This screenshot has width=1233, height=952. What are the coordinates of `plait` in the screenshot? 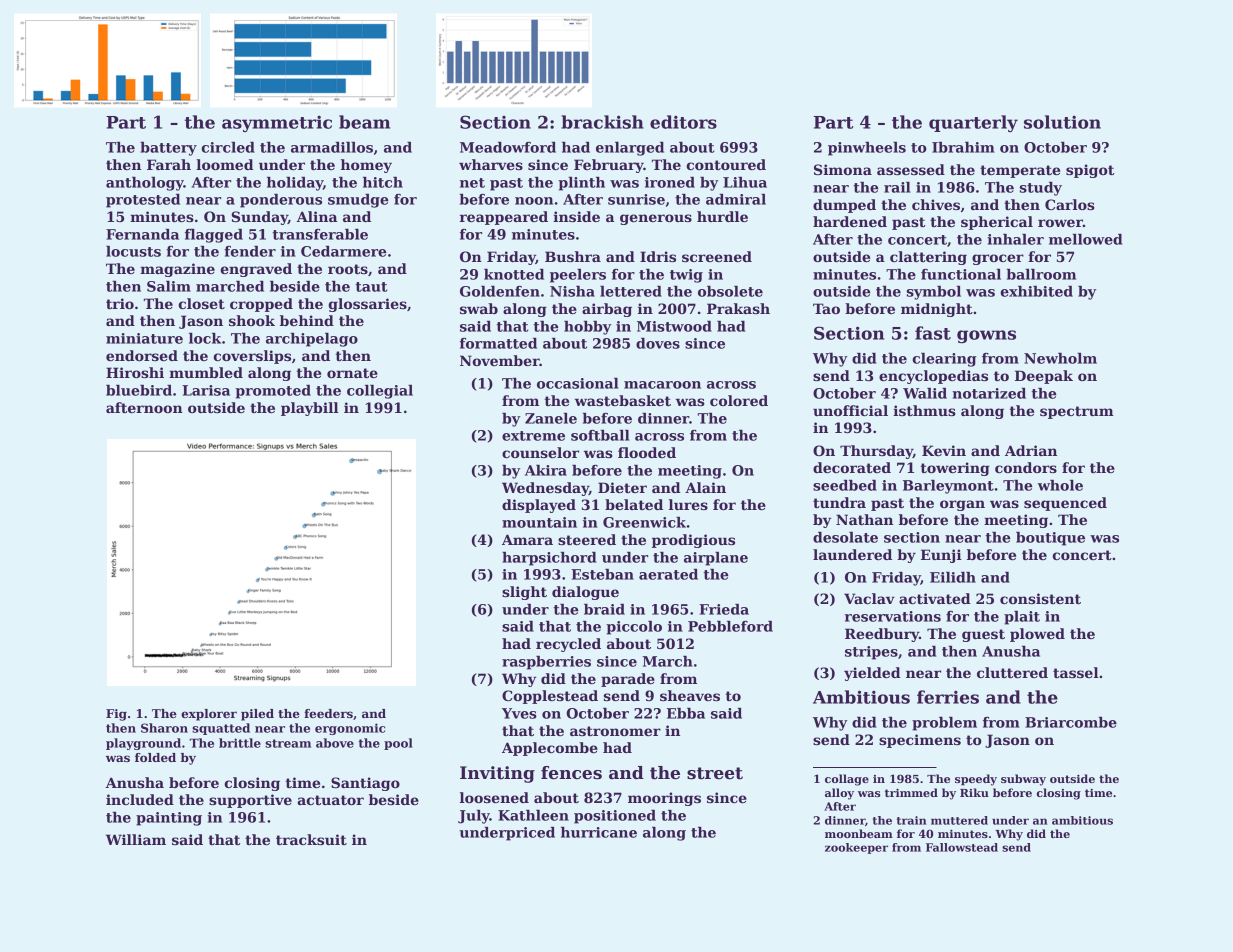 It's located at (1022, 618).
